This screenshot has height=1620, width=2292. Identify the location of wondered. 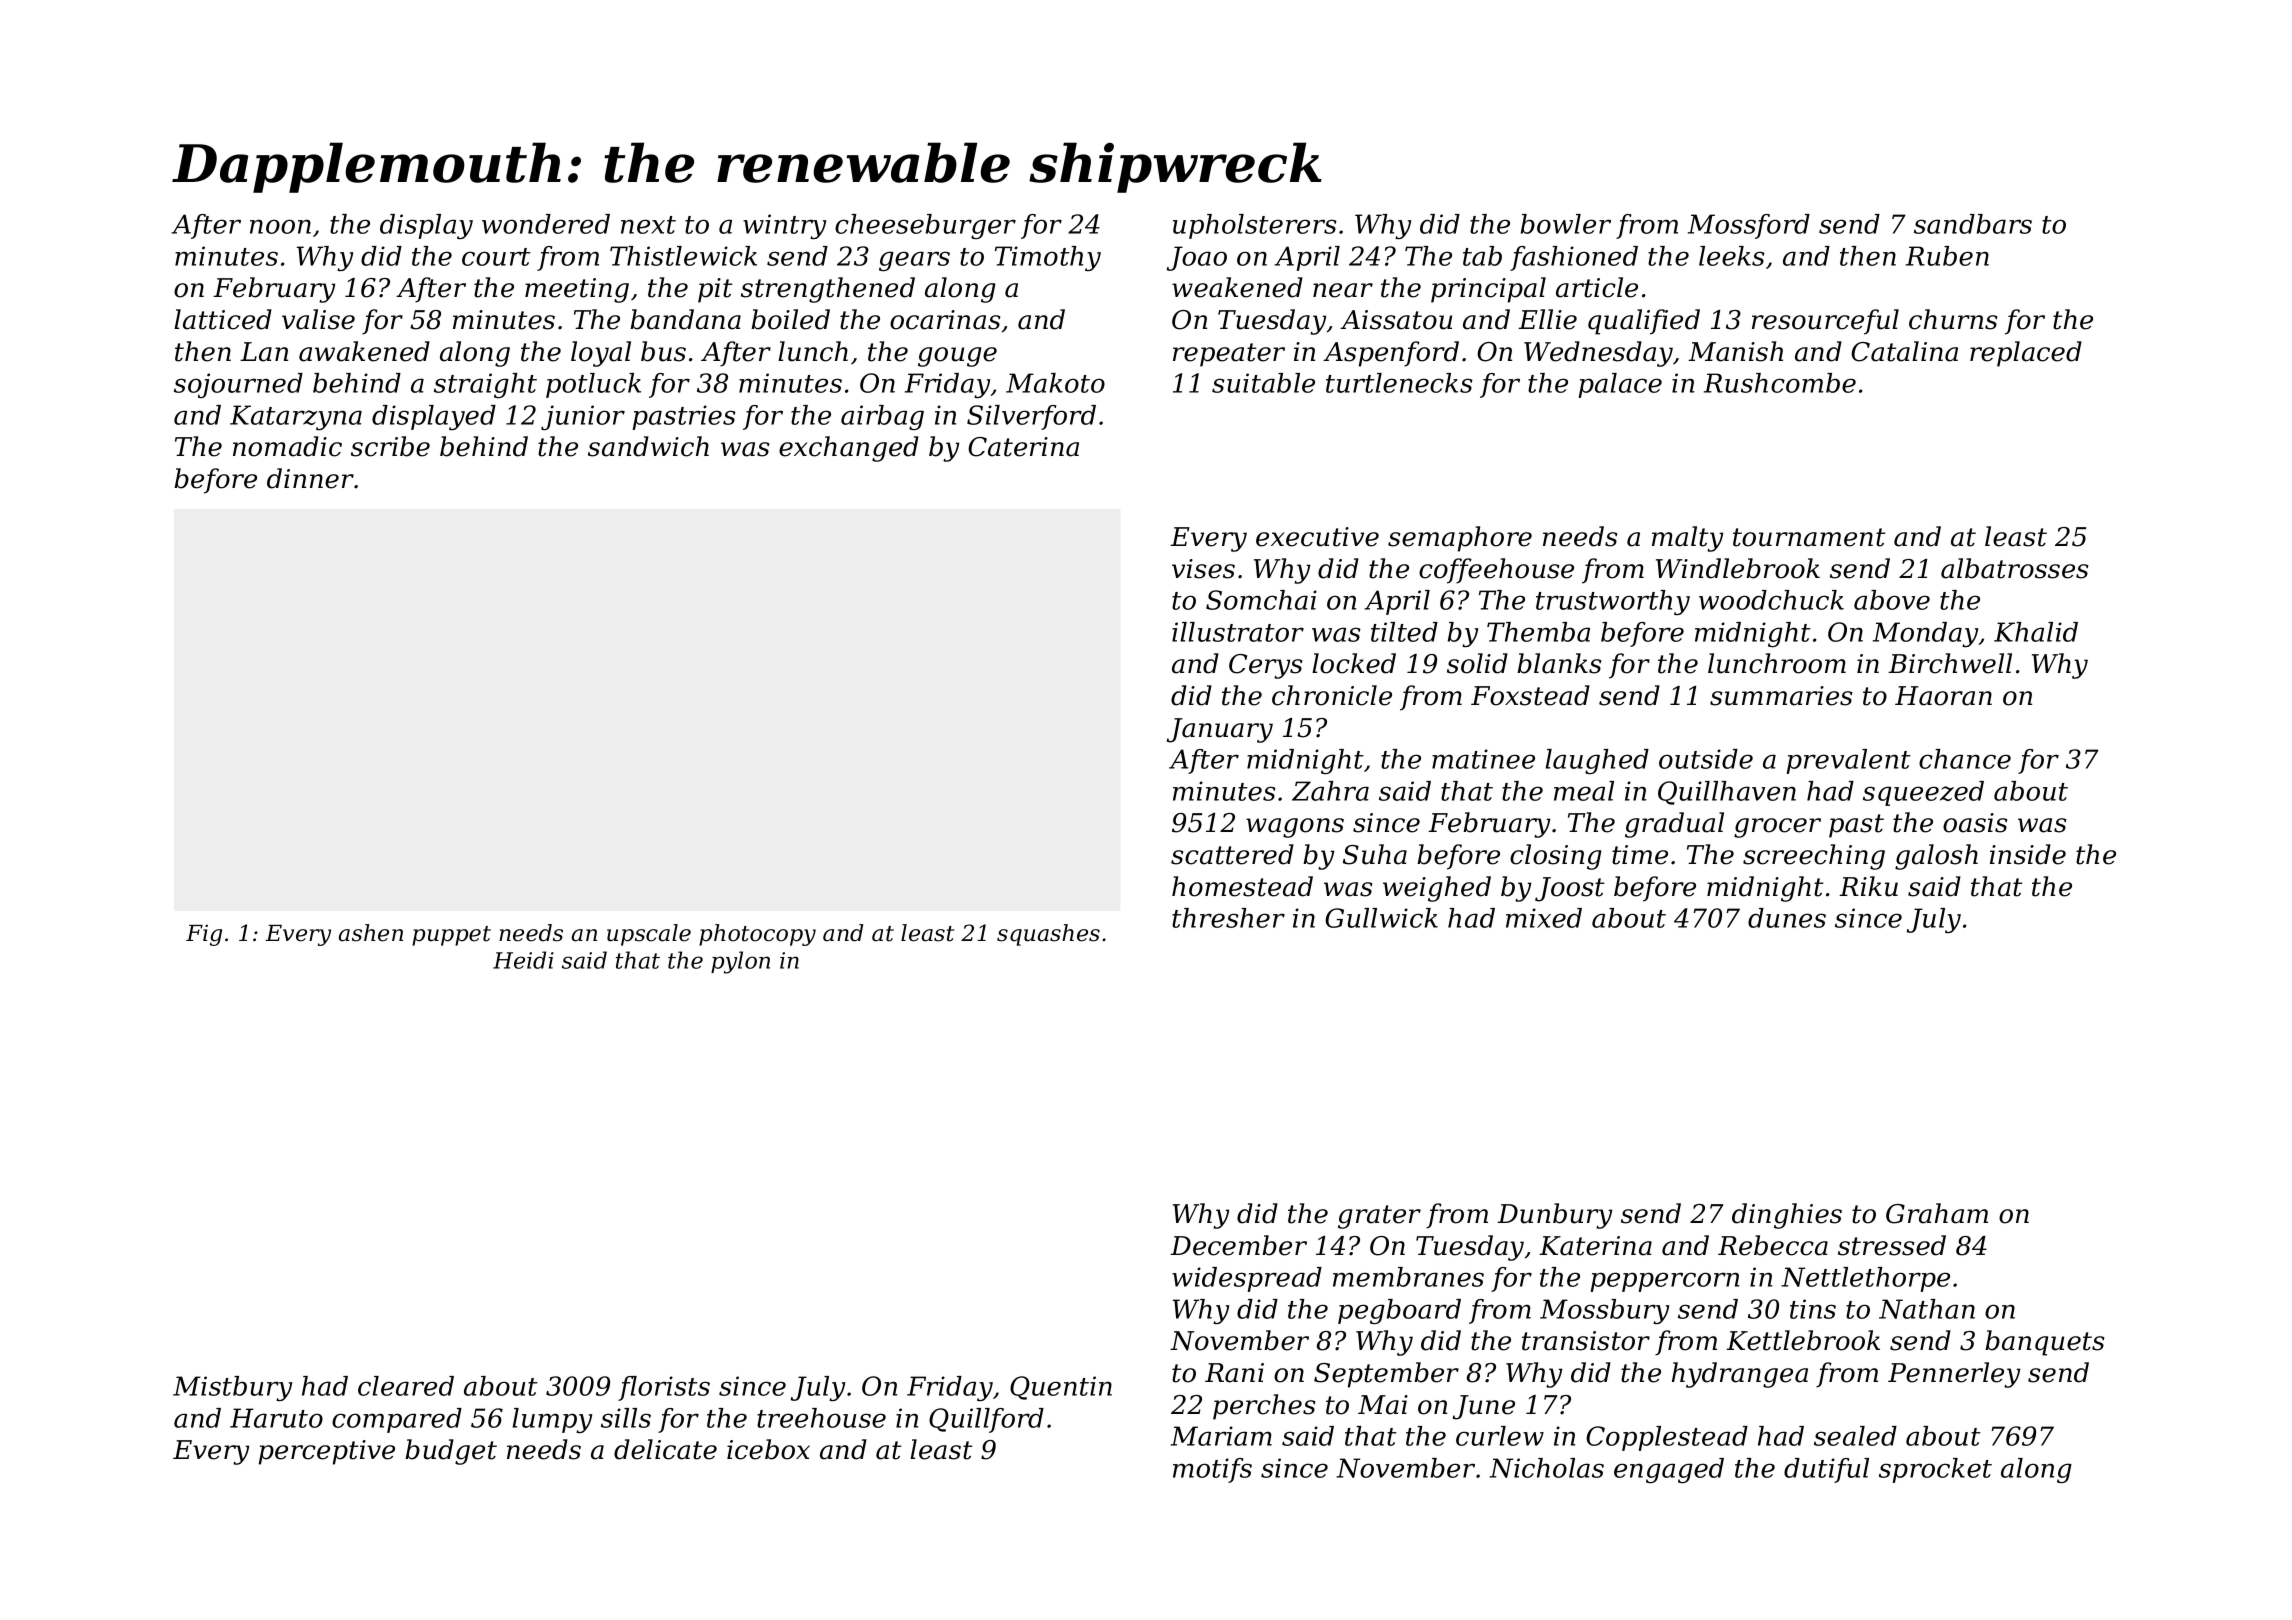
(546, 224).
